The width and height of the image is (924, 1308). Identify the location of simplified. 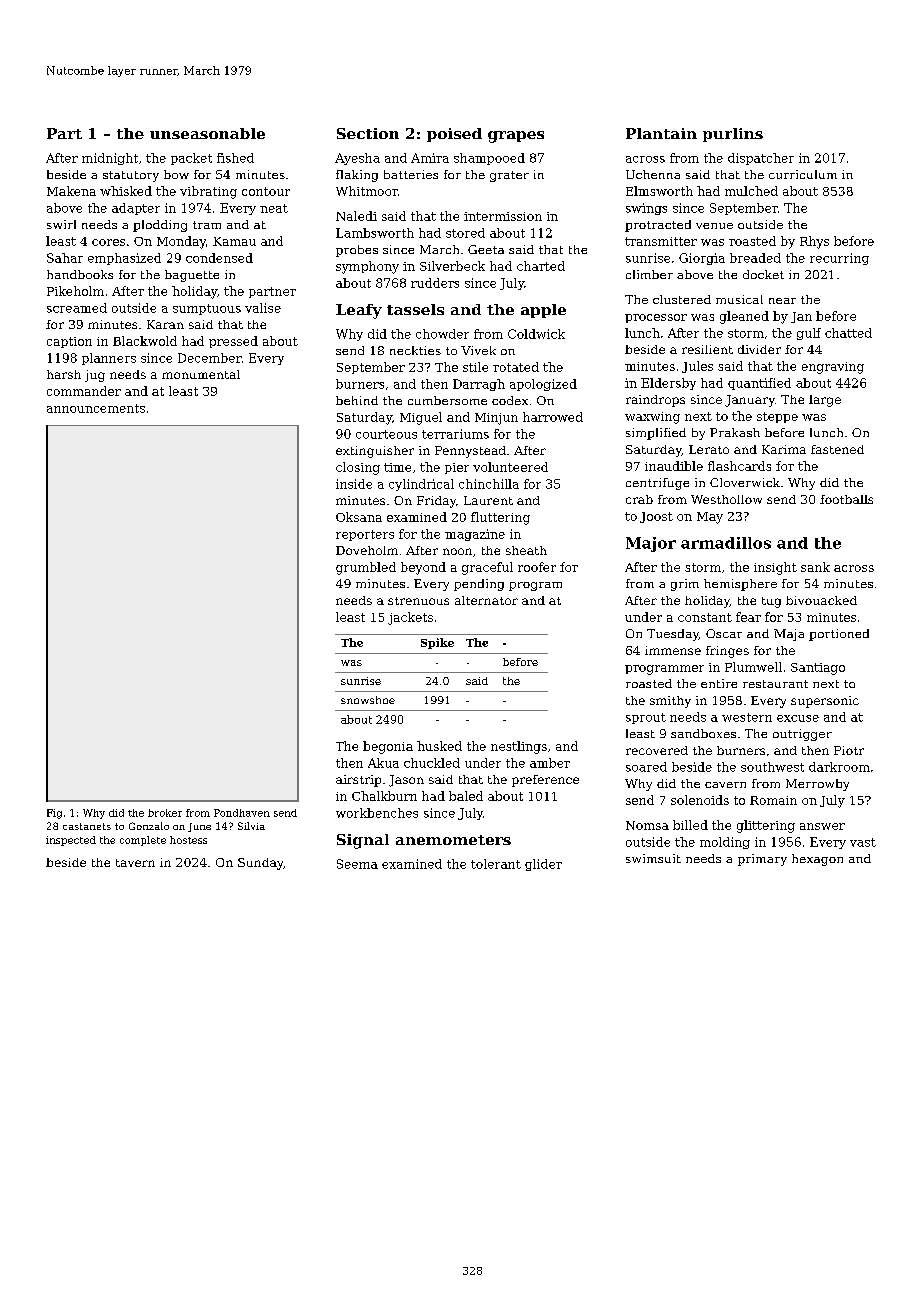
(656, 434).
